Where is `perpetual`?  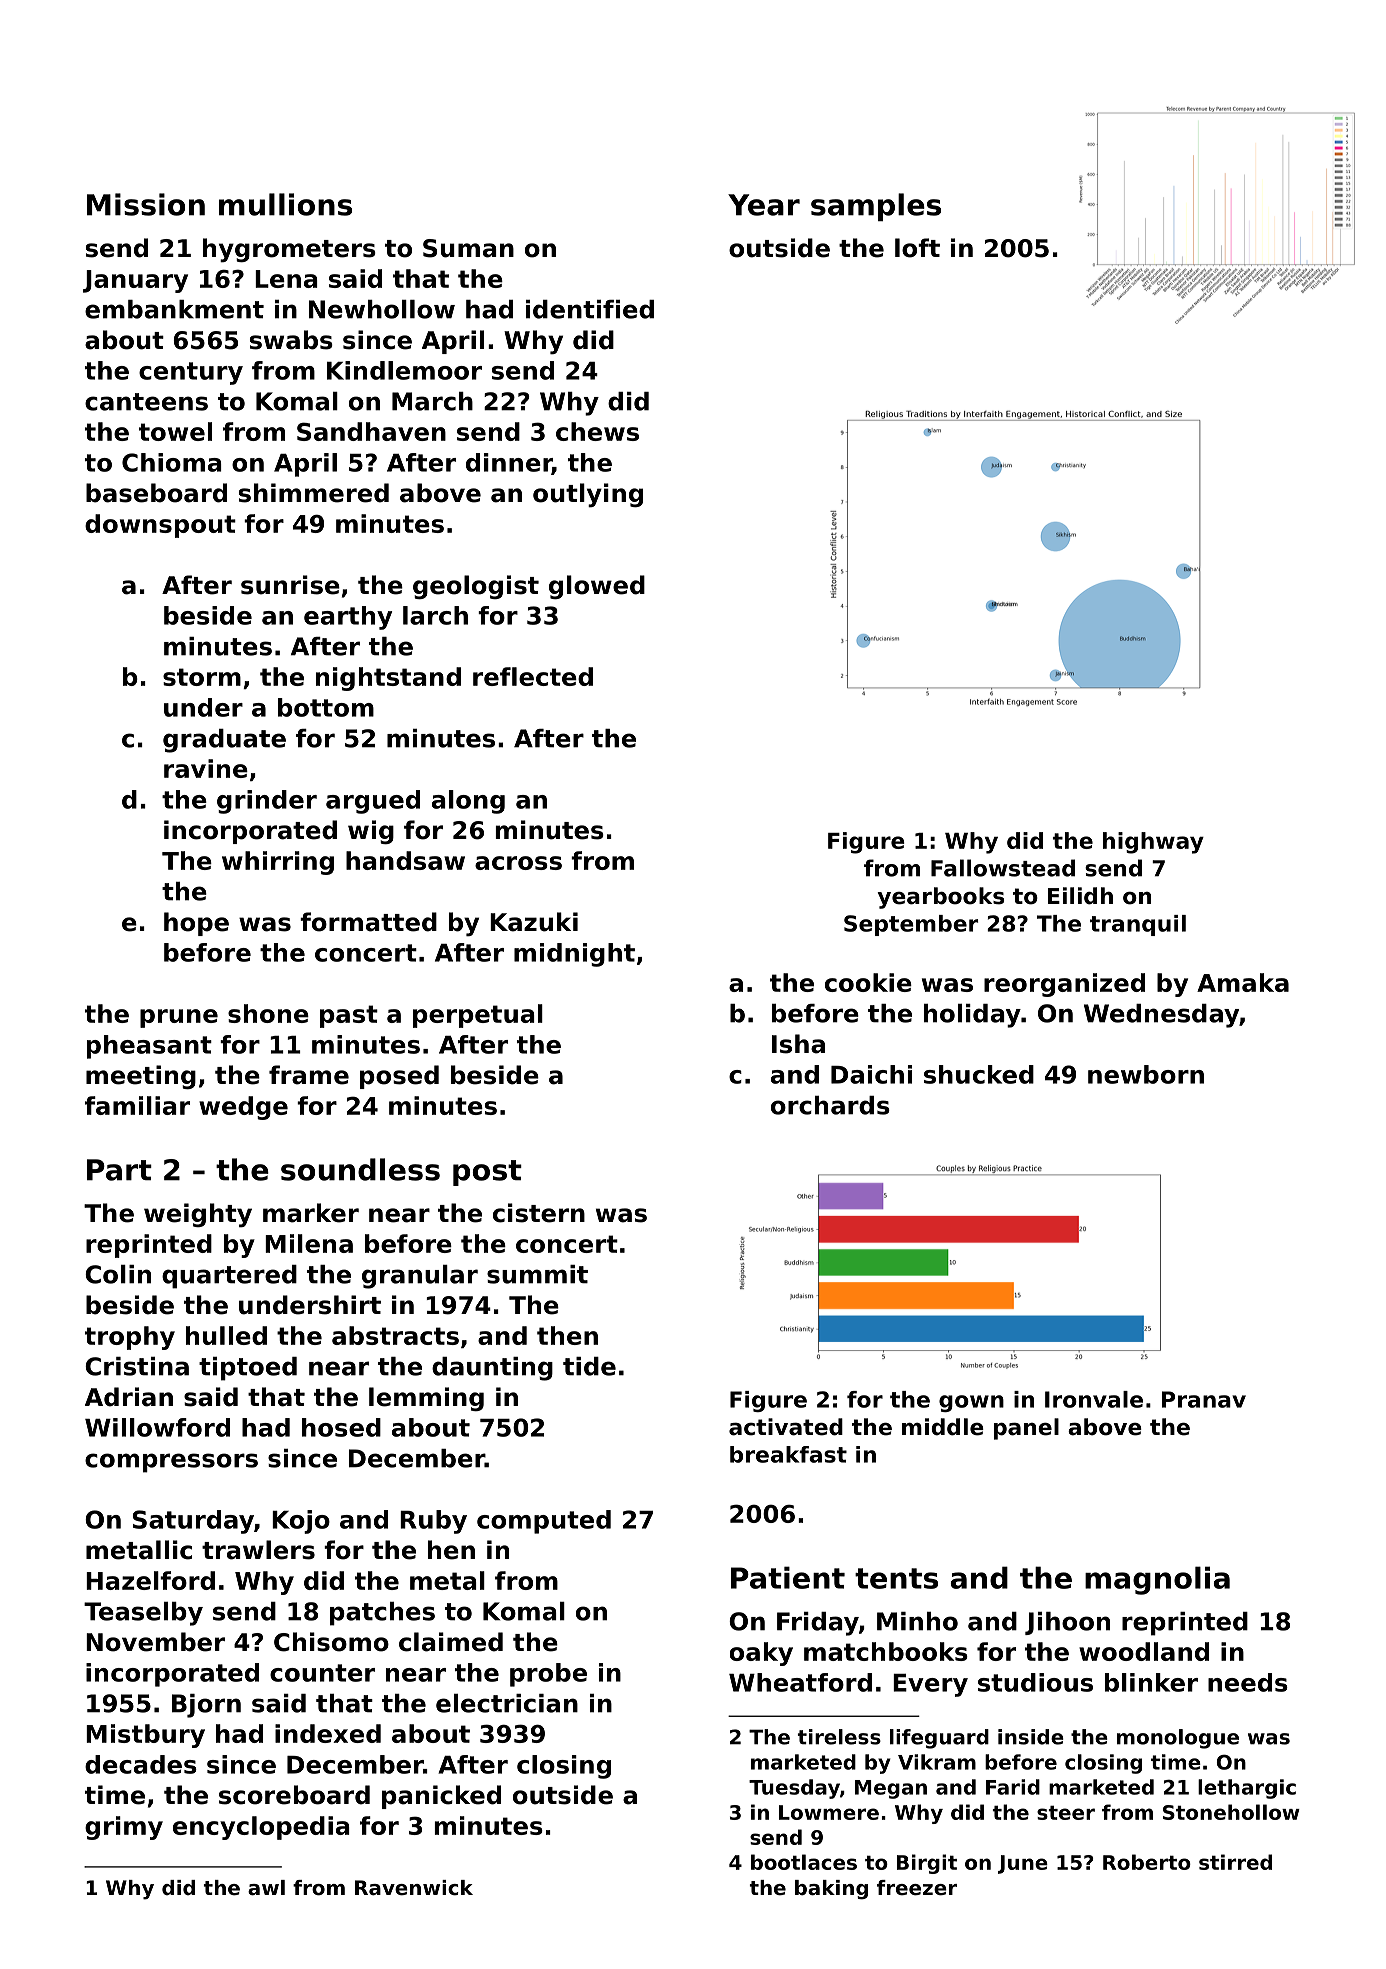
perpetual is located at coordinates (478, 1016).
